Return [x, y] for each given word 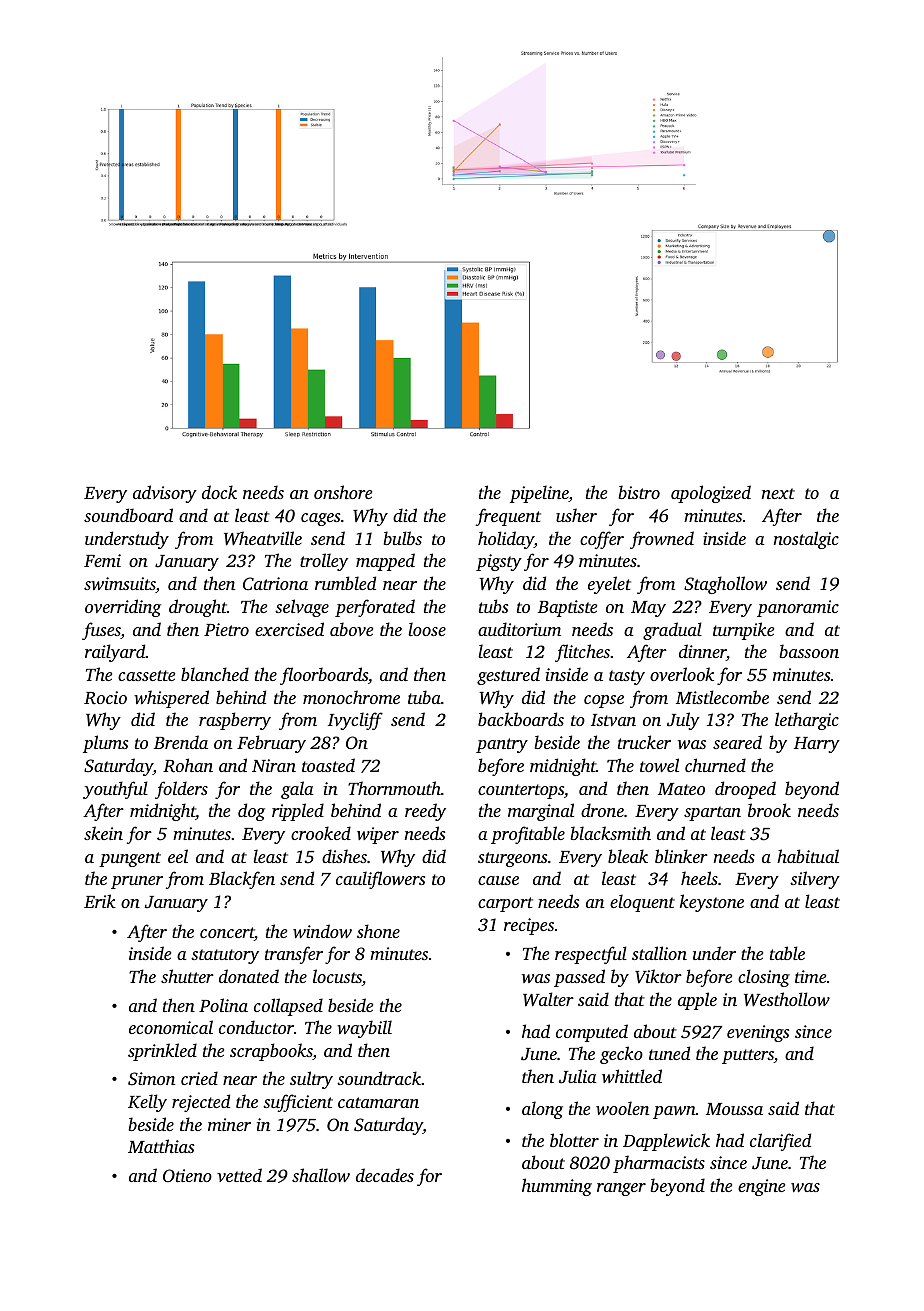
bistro [639, 492]
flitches [582, 653]
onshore [343, 492]
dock [219, 492]
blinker [681, 856]
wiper [378, 835]
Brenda [181, 742]
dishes [344, 856]
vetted [239, 1175]
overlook [682, 674]
